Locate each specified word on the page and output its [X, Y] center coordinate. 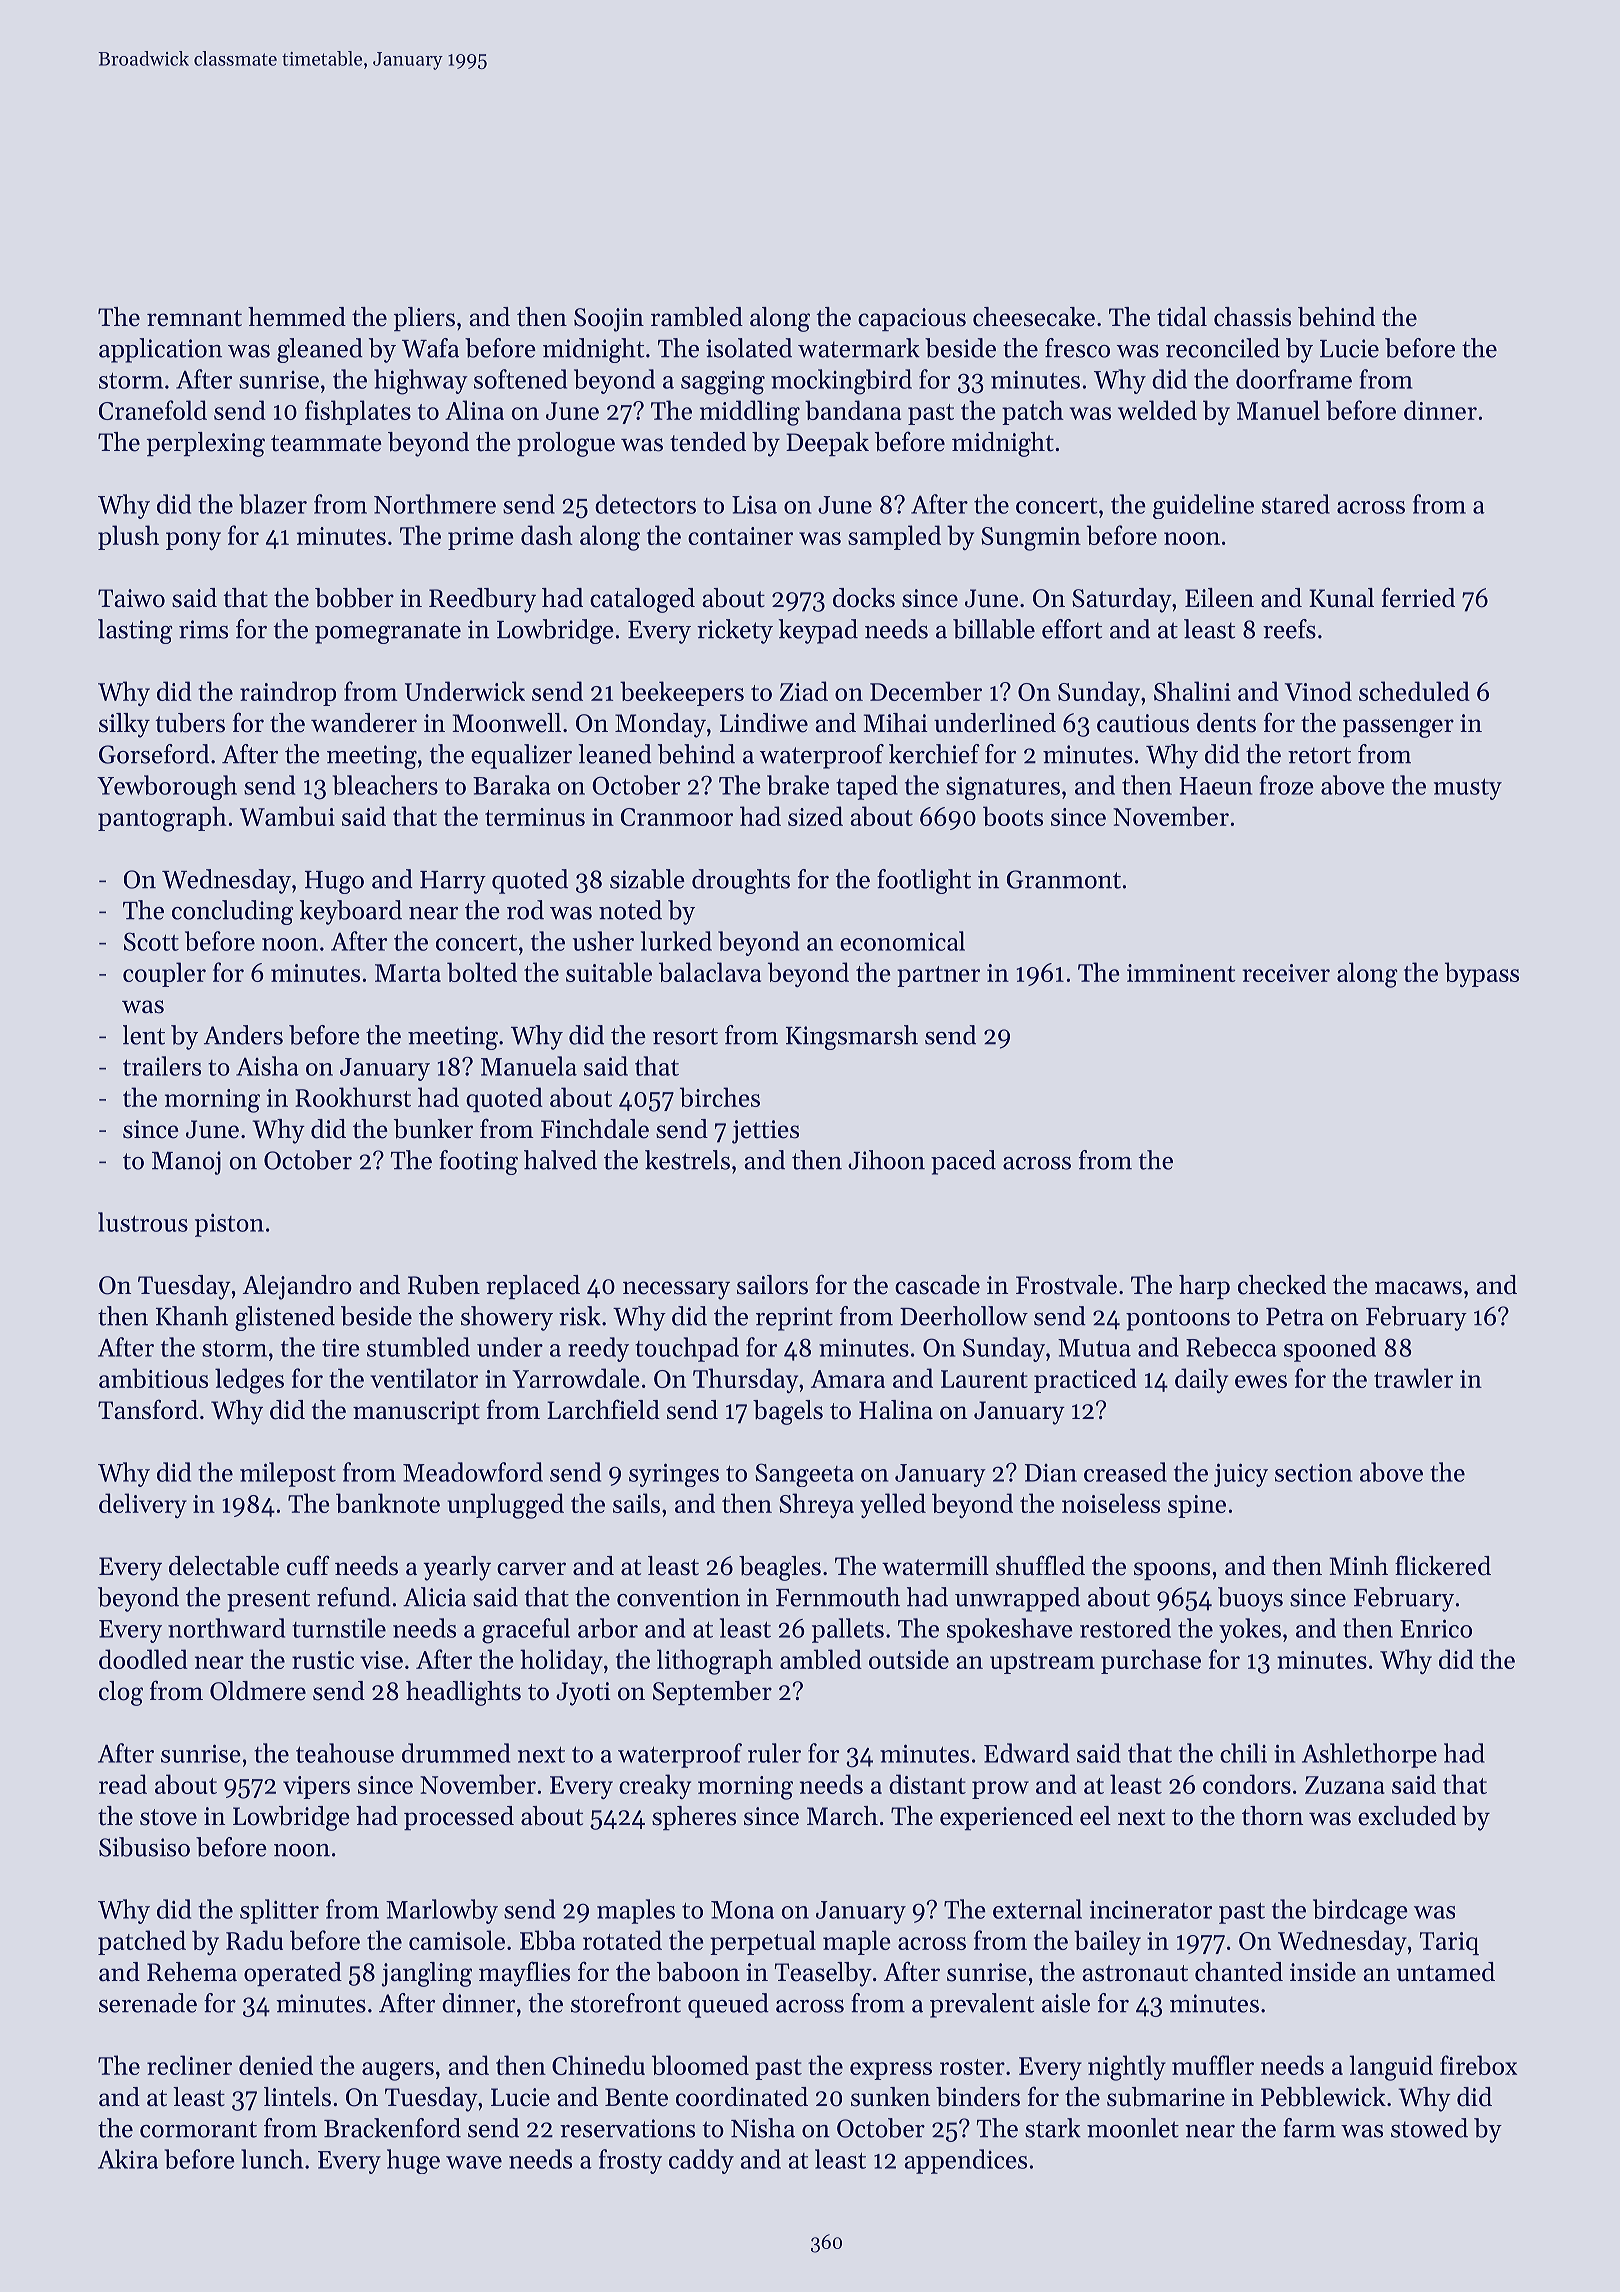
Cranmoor [677, 817]
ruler [774, 1753]
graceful [526, 1631]
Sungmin [1031, 539]
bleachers [385, 785]
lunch [272, 2159]
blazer [273, 504]
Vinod [1318, 691]
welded [1157, 410]
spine [1197, 1506]
